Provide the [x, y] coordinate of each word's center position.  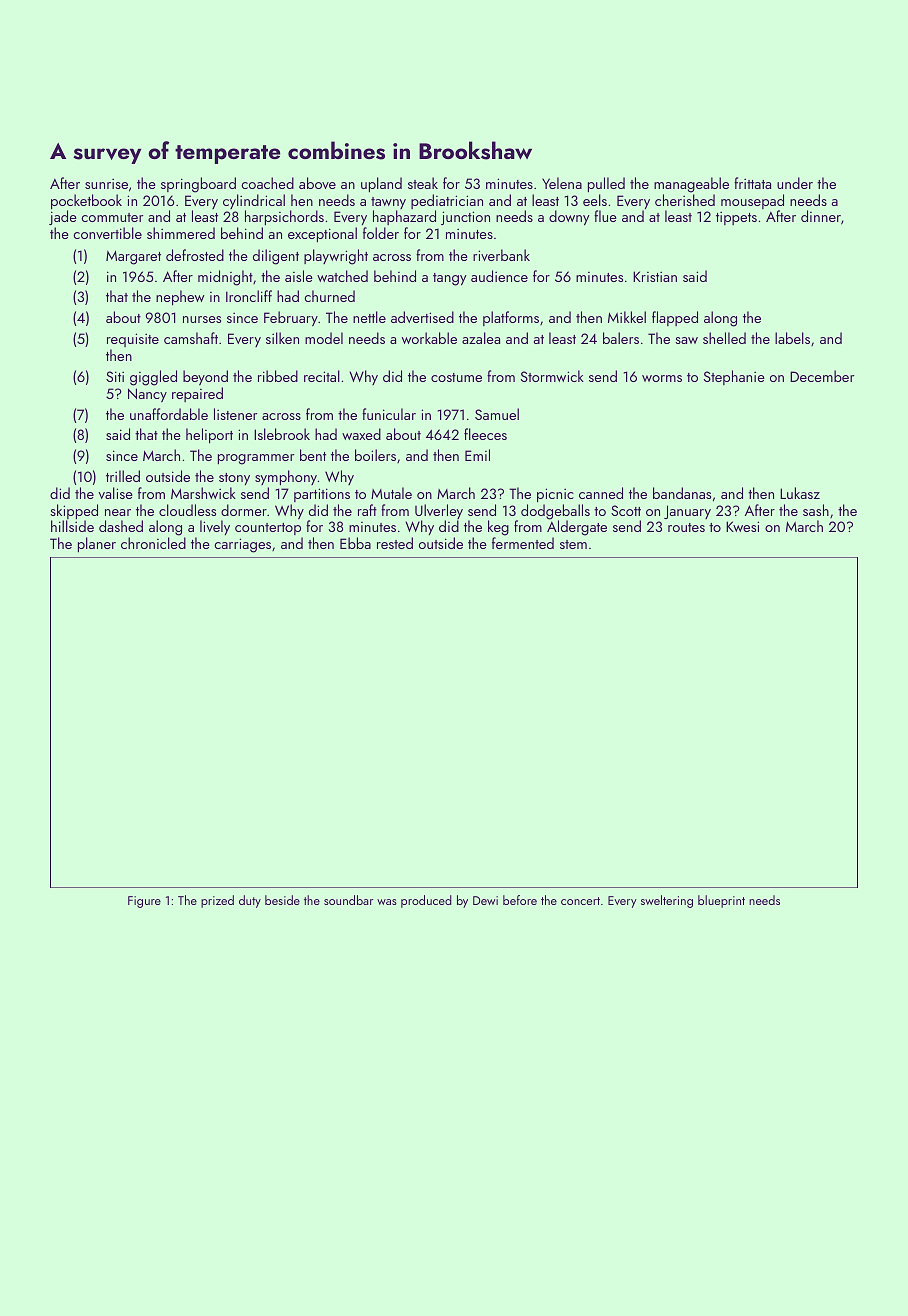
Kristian [655, 276]
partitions [322, 495]
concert [580, 901]
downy [569, 218]
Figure [144, 902]
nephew [180, 297]
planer [97, 544]
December [822, 376]
